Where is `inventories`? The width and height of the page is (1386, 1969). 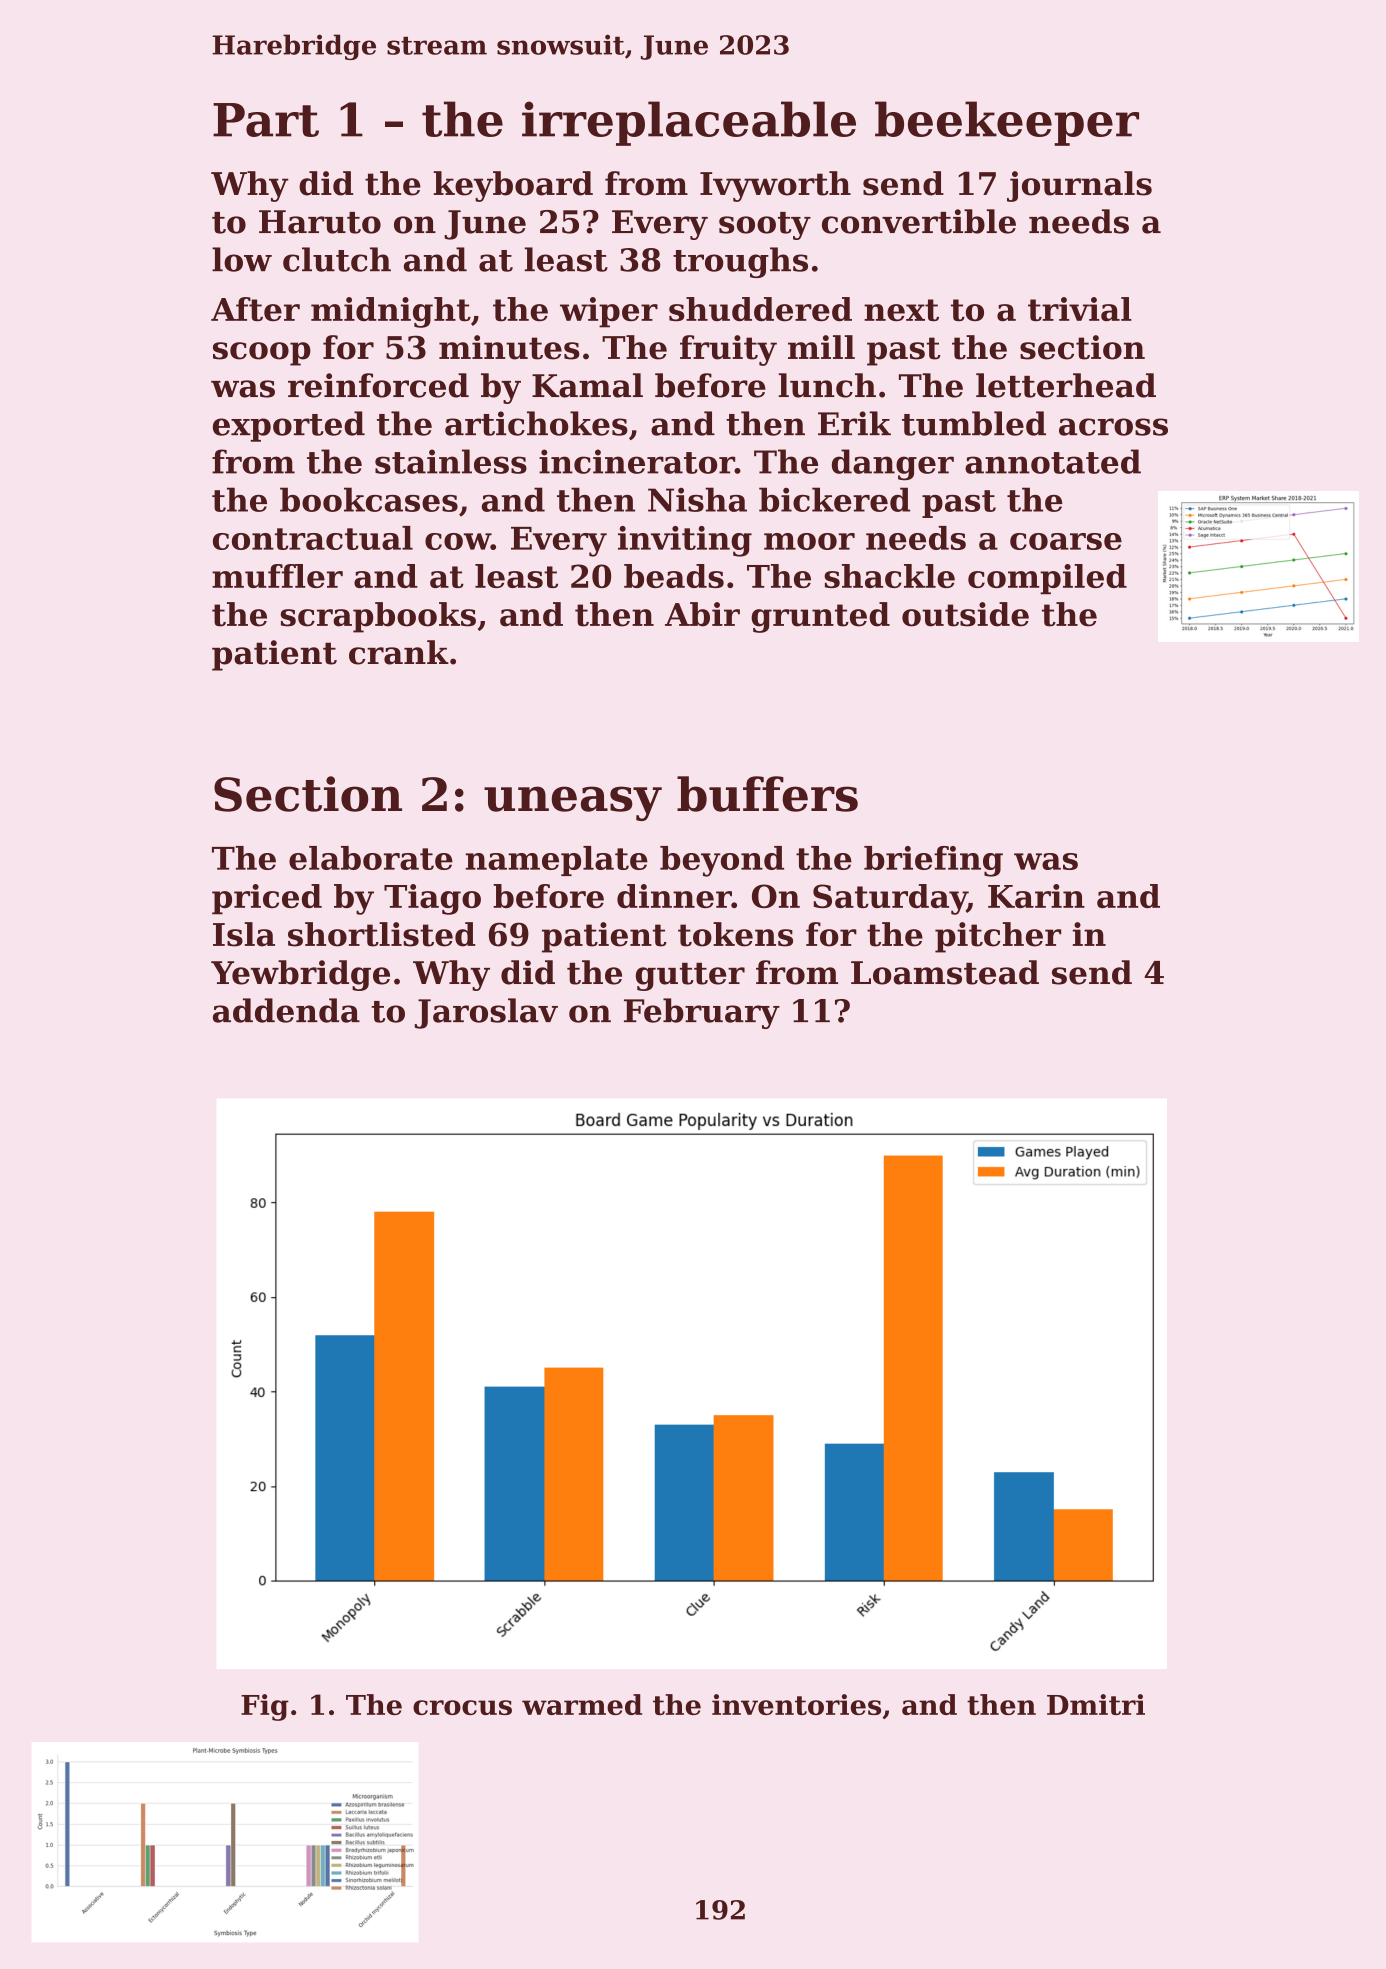 inventories is located at coordinates (796, 1704).
